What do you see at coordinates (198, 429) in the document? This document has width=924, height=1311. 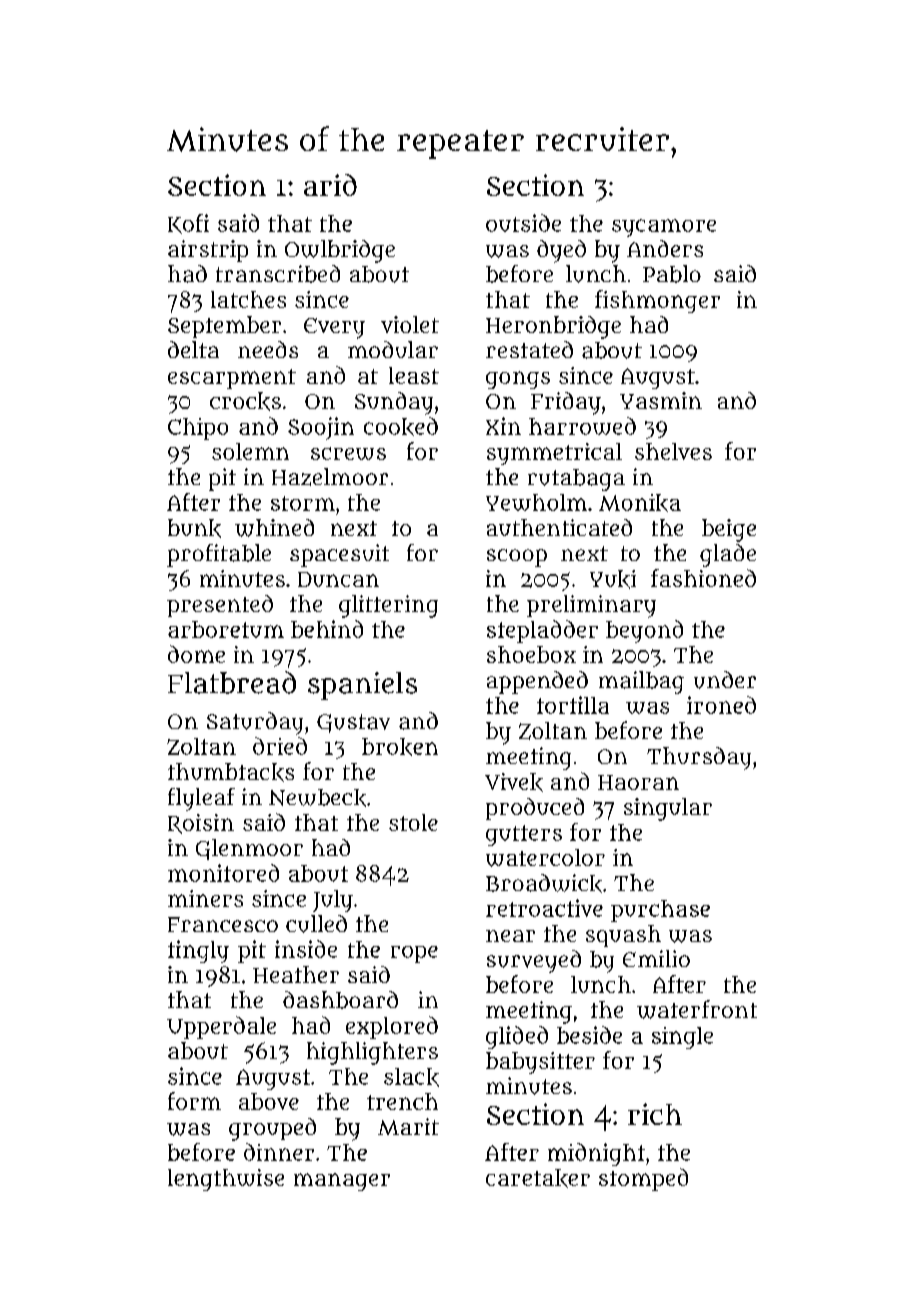 I see `Chipo` at bounding box center [198, 429].
